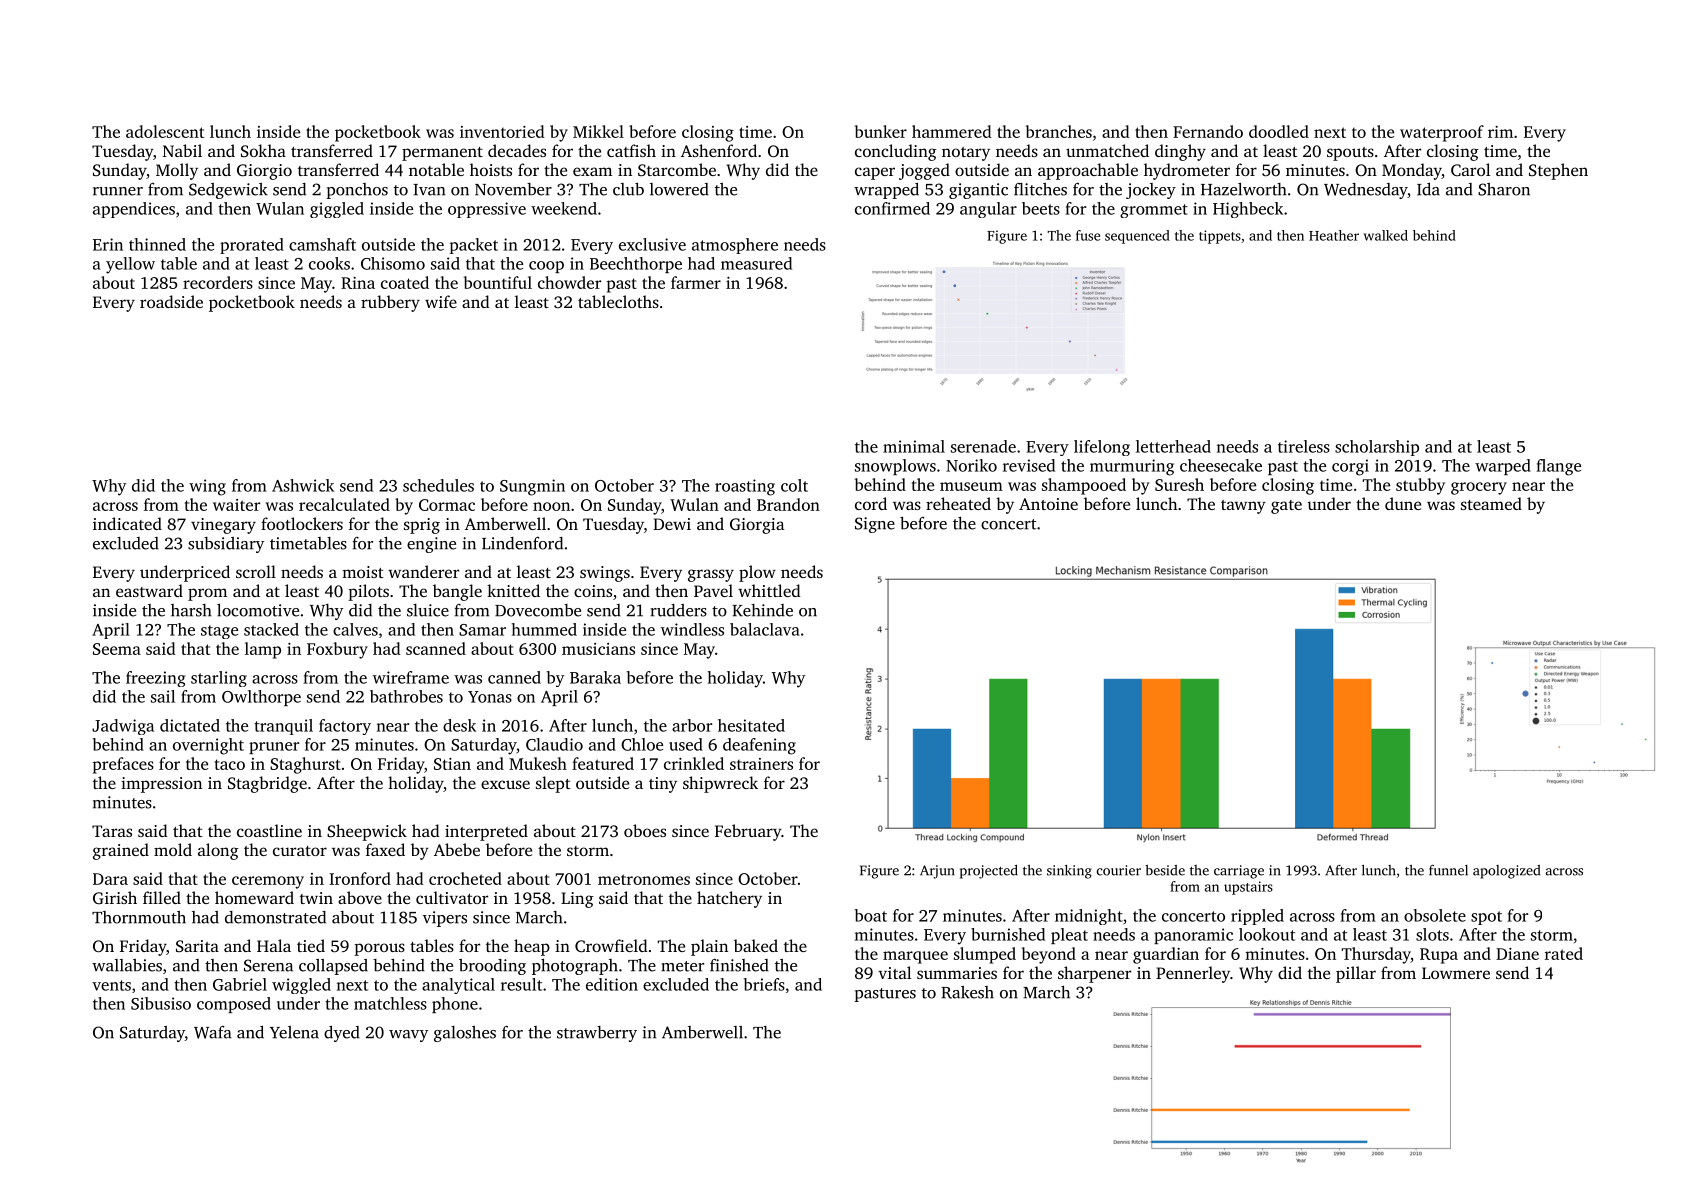  I want to click on faxed, so click(385, 849).
